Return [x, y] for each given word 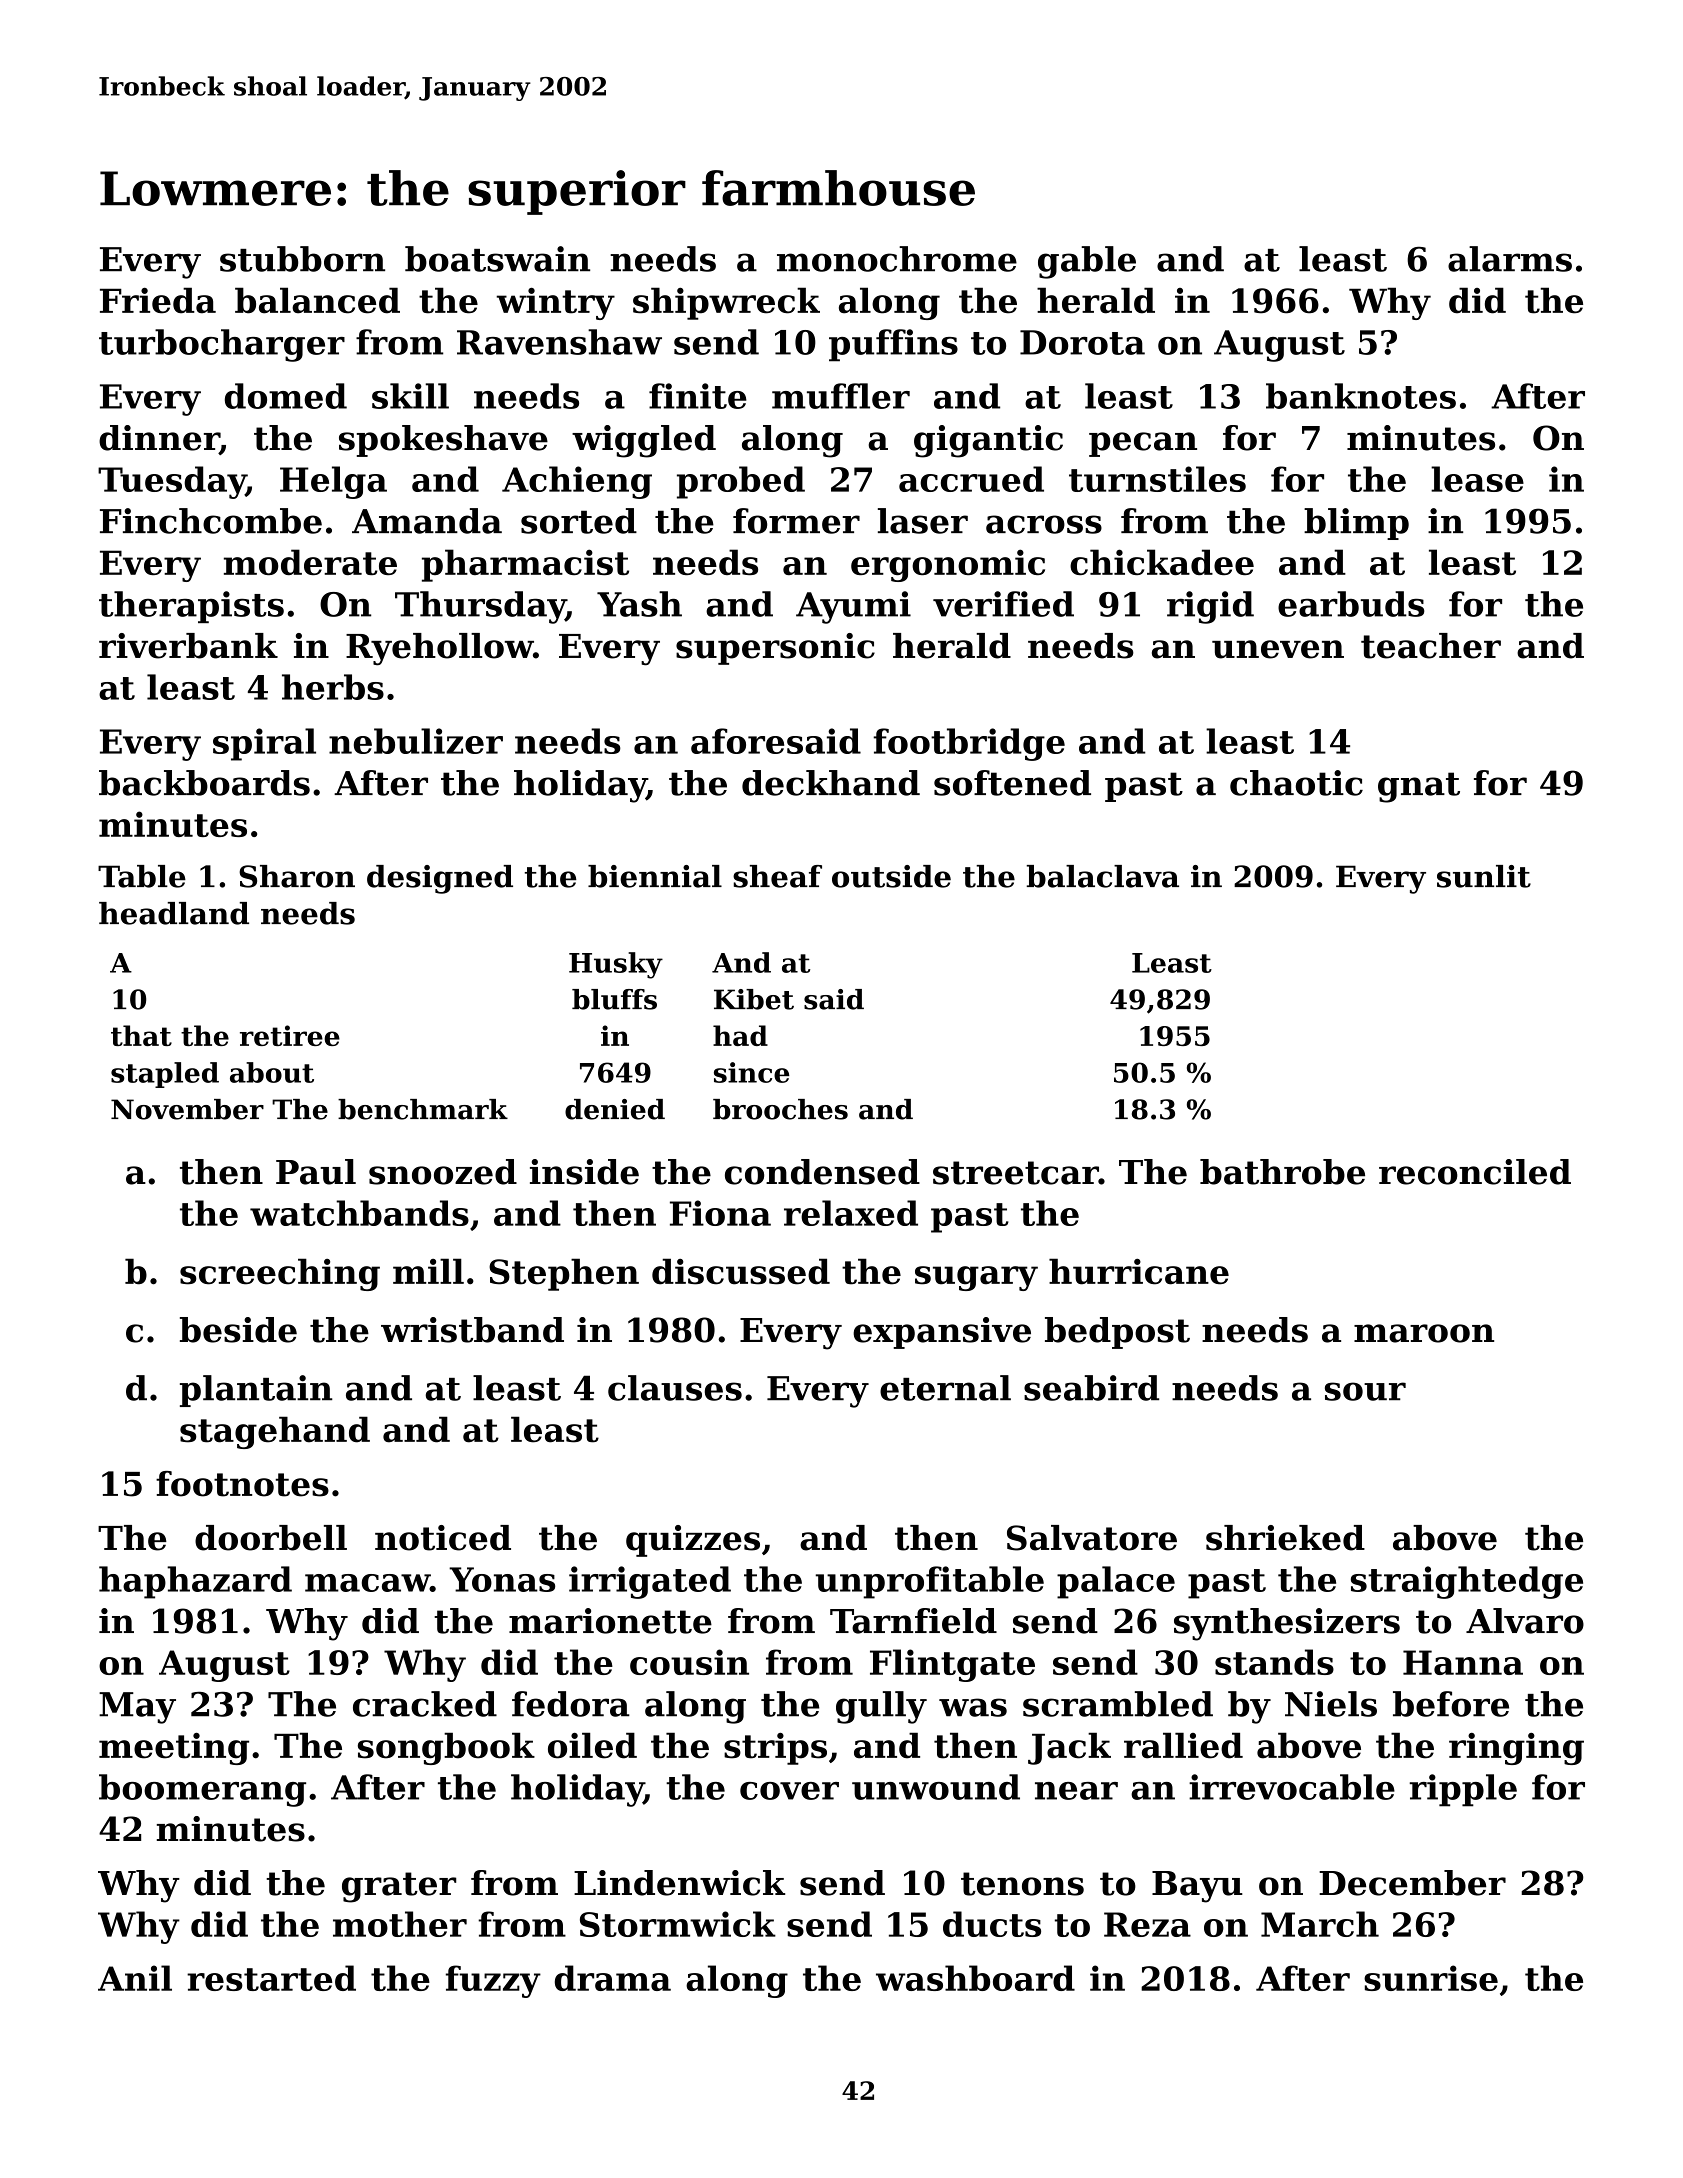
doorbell [271, 1538]
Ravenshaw [559, 342]
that [141, 1035]
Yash [639, 604]
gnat [1419, 787]
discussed [741, 1271]
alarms [1510, 259]
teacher [1431, 646]
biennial [655, 876]
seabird [1091, 1388]
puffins [893, 345]
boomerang [202, 1790]
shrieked [1285, 1538]
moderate [310, 562]
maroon [1424, 1333]
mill [428, 1271]
